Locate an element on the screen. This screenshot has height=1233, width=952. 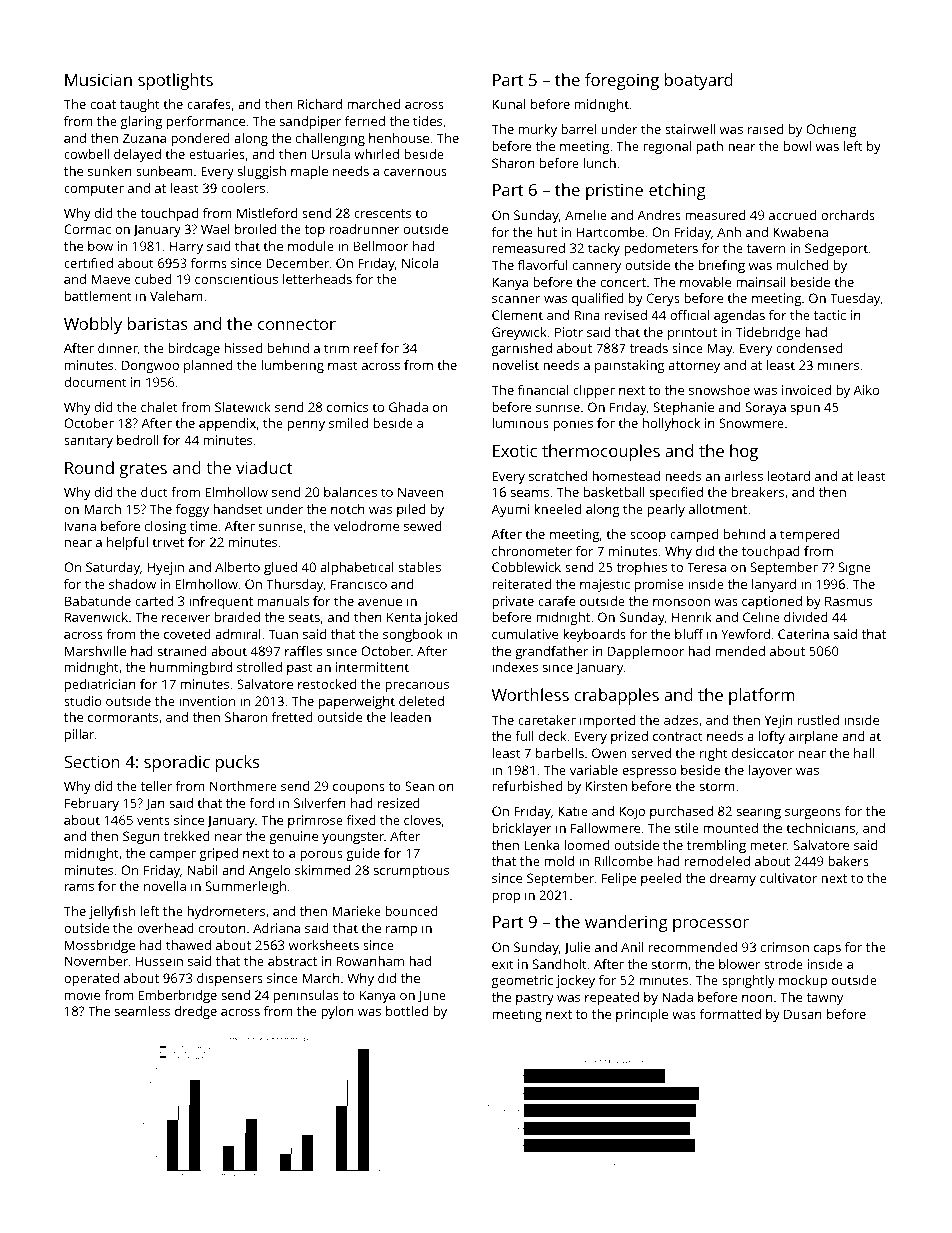
desiccator is located at coordinates (763, 753).
